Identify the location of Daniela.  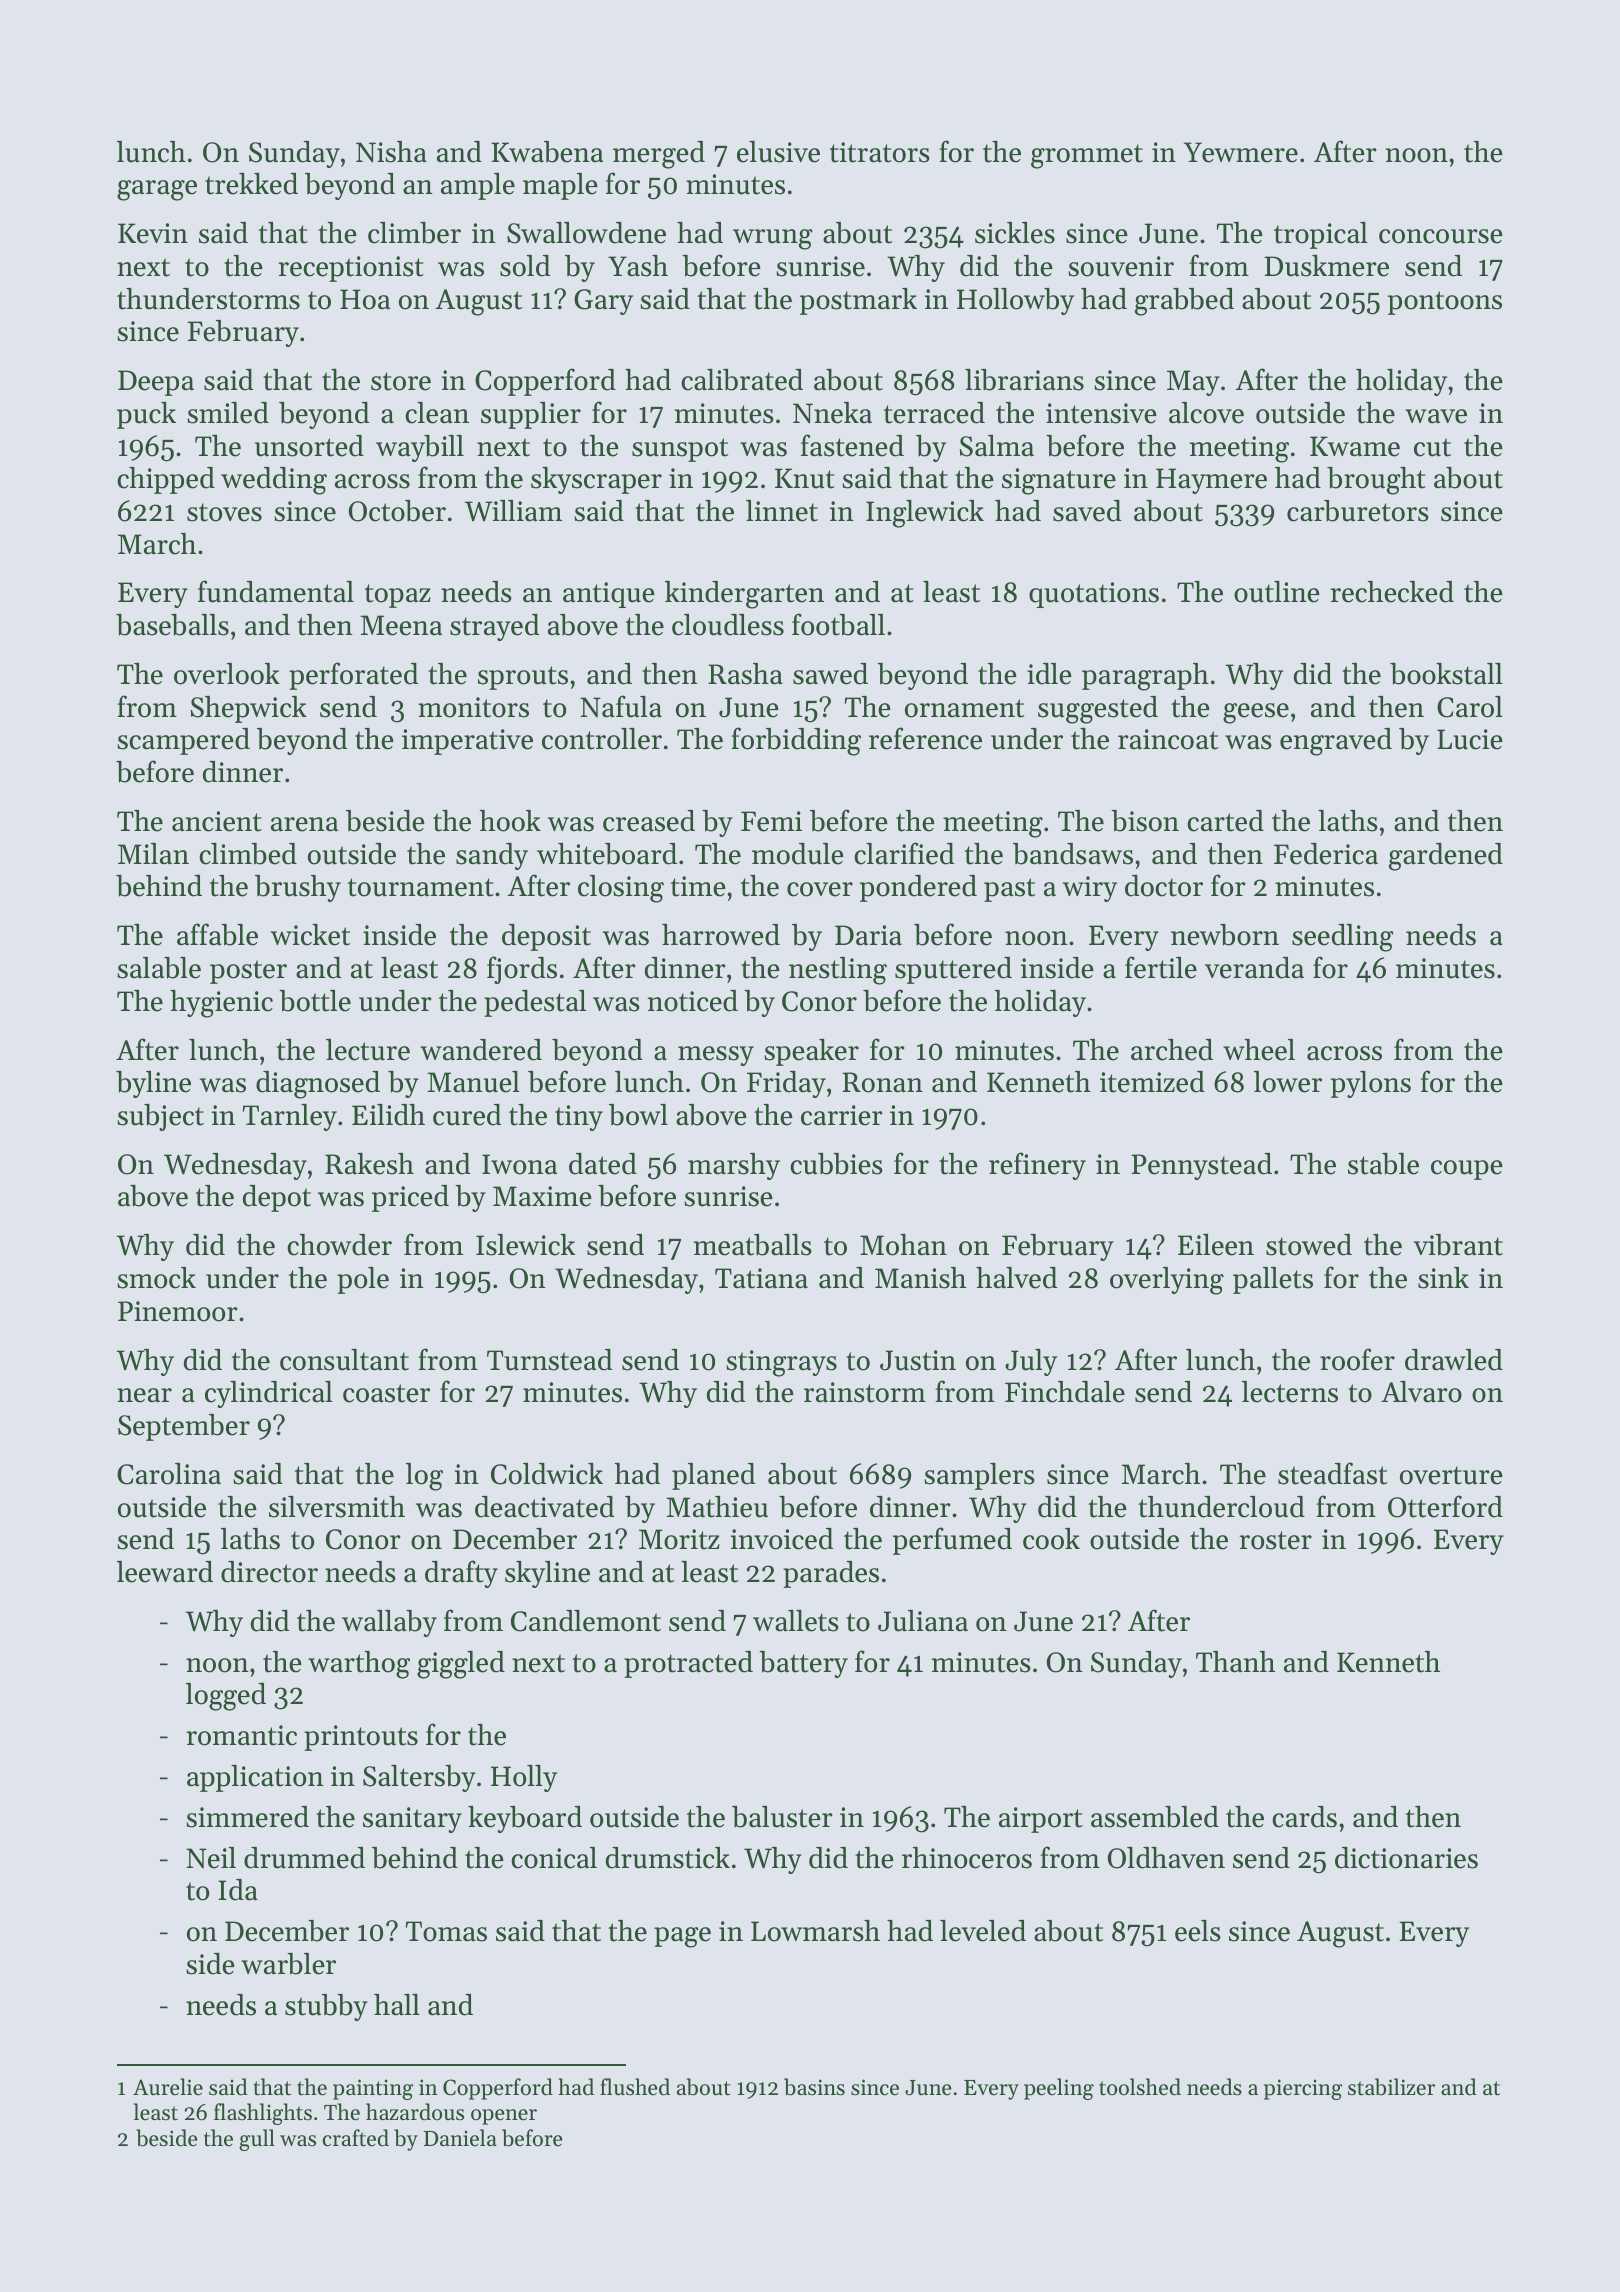
(460, 2138).
